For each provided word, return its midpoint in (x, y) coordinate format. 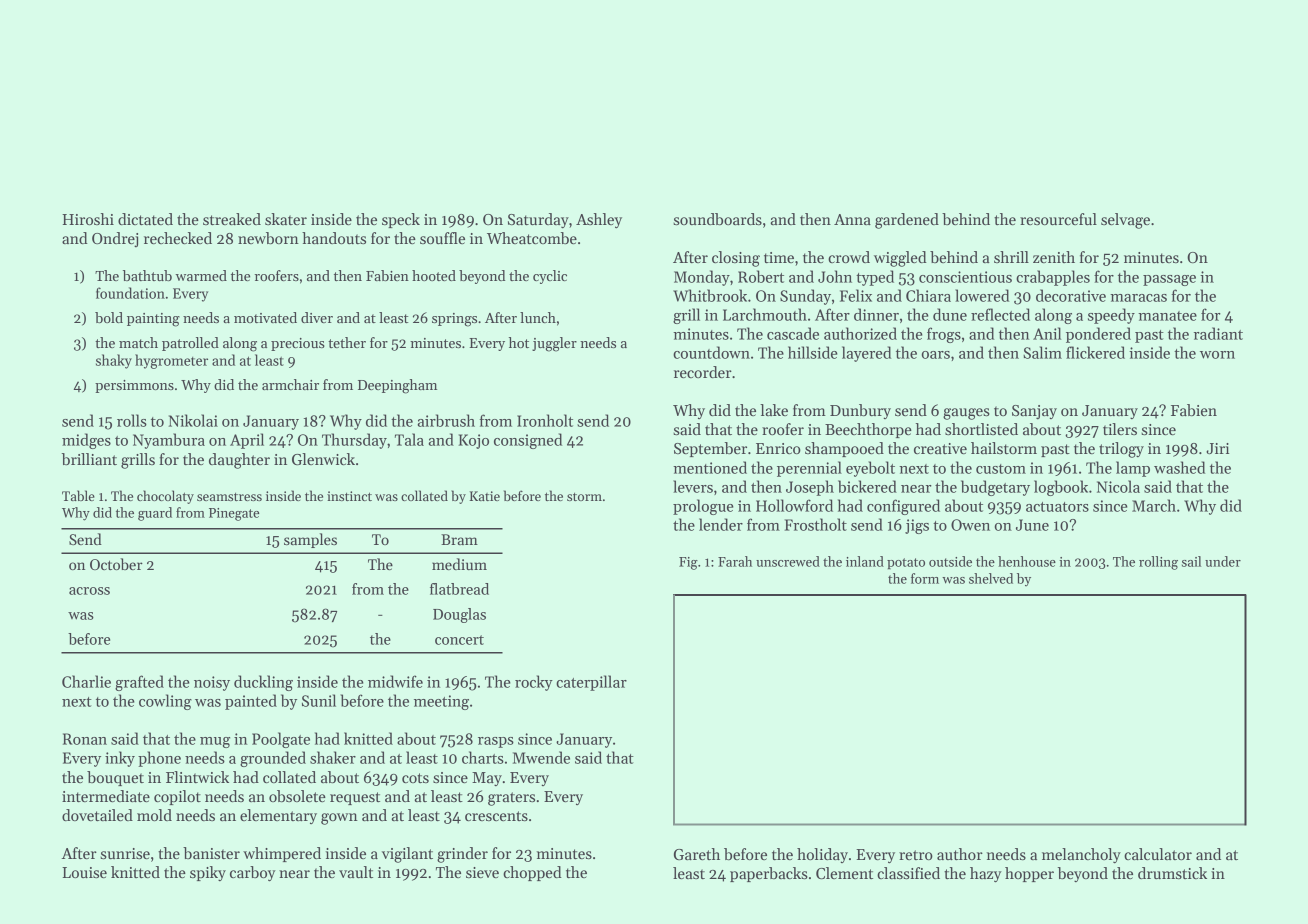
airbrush (446, 420)
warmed (201, 275)
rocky (534, 683)
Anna (852, 219)
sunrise (125, 853)
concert (459, 640)
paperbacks (769, 874)
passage (1169, 280)
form (925, 578)
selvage (1125, 221)
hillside (813, 352)
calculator (1158, 854)
